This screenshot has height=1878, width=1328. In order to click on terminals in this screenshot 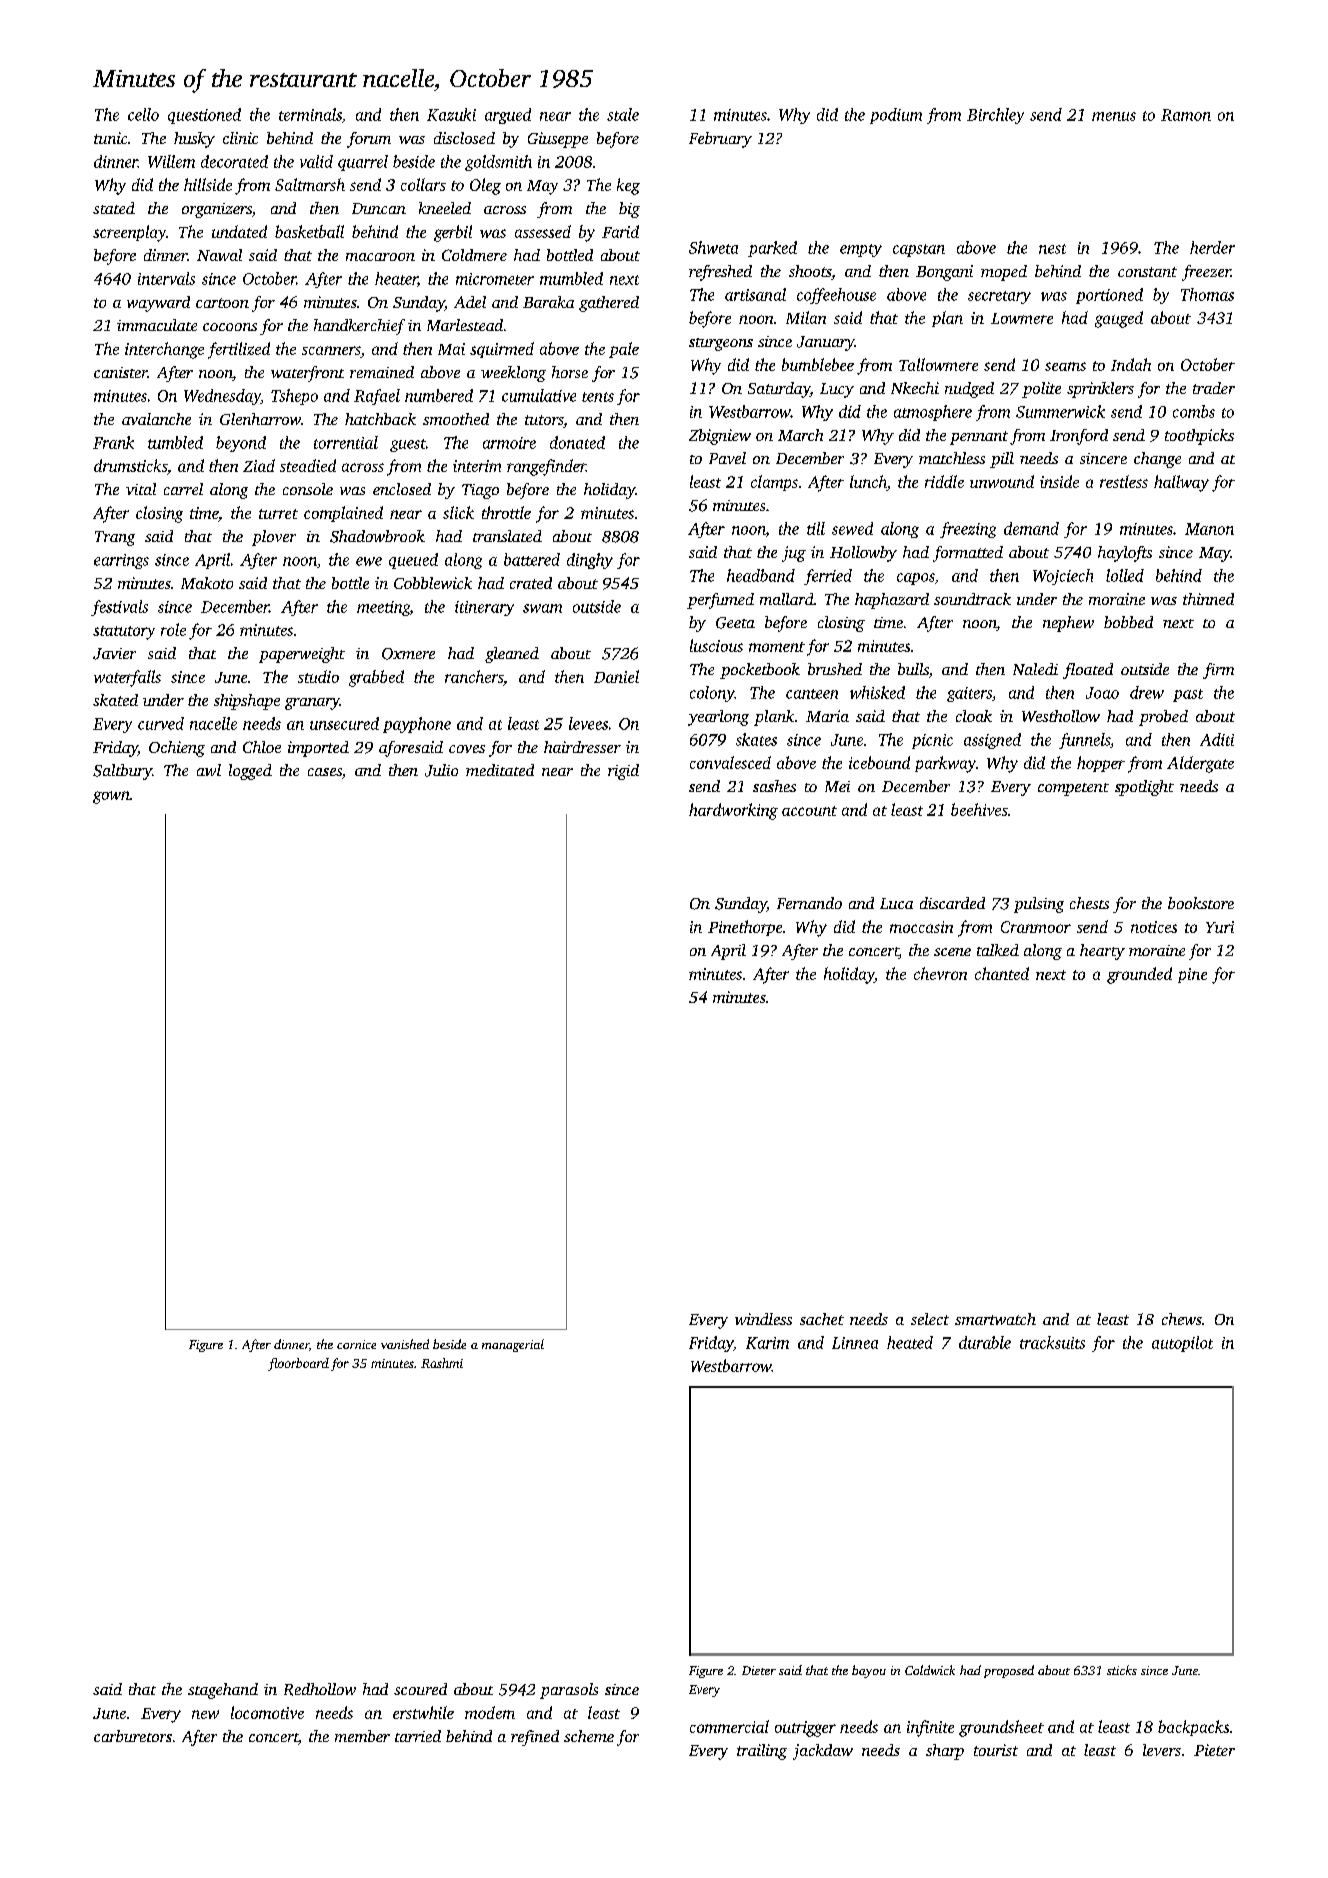, I will do `click(310, 114)`.
